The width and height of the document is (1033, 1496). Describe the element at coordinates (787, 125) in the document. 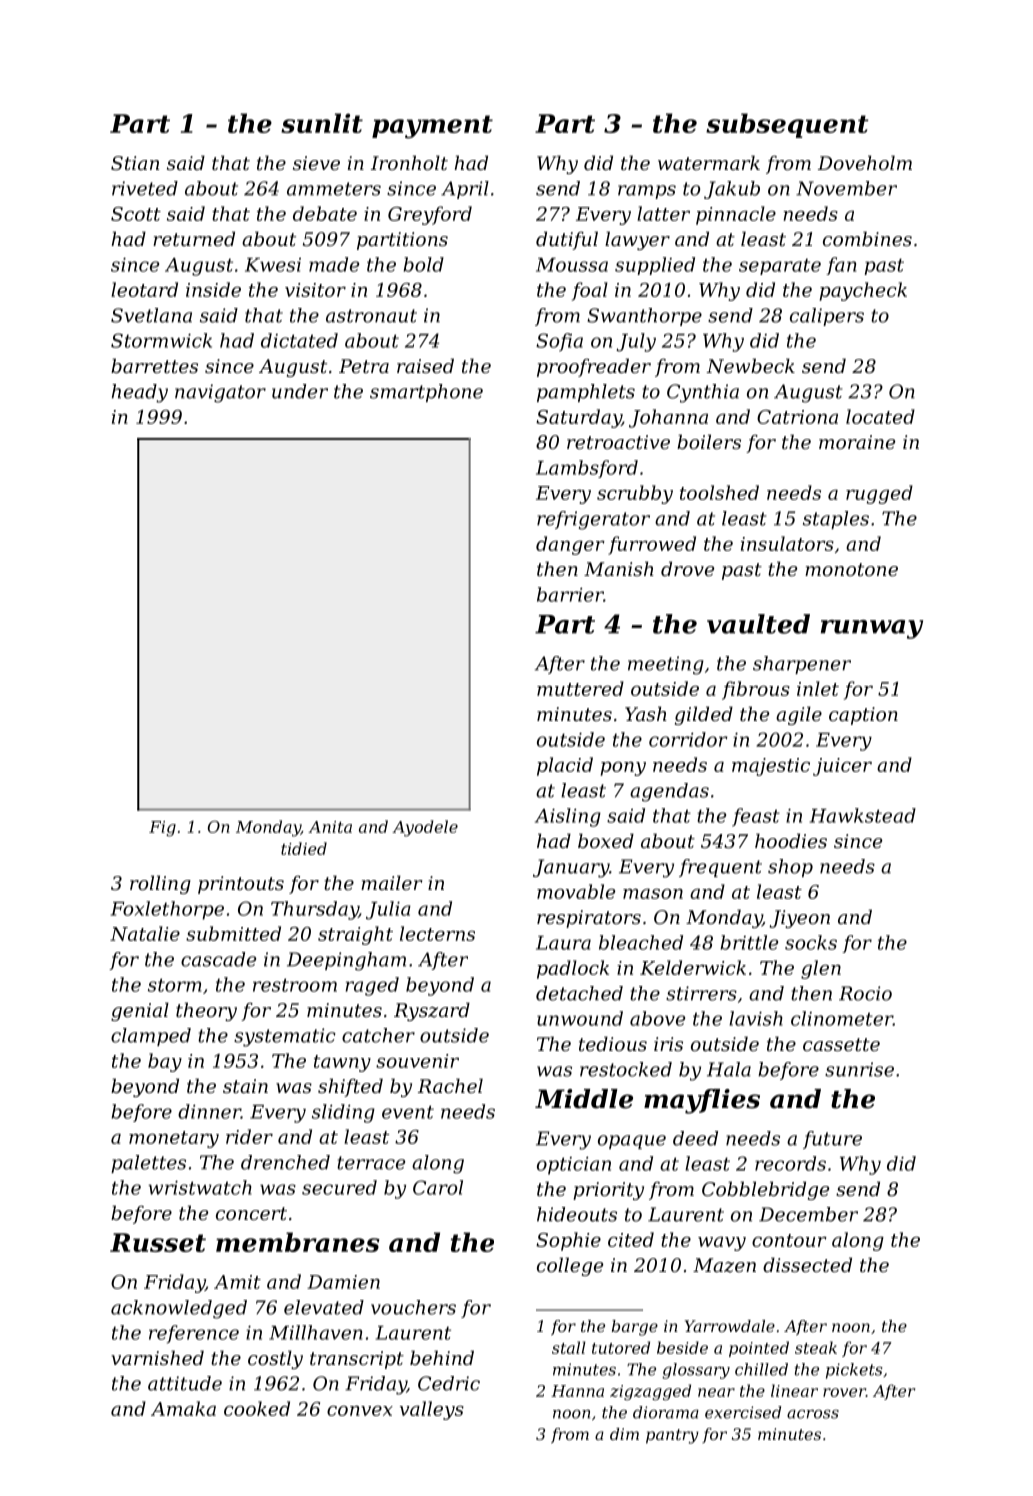

I see `subsequent` at that location.
